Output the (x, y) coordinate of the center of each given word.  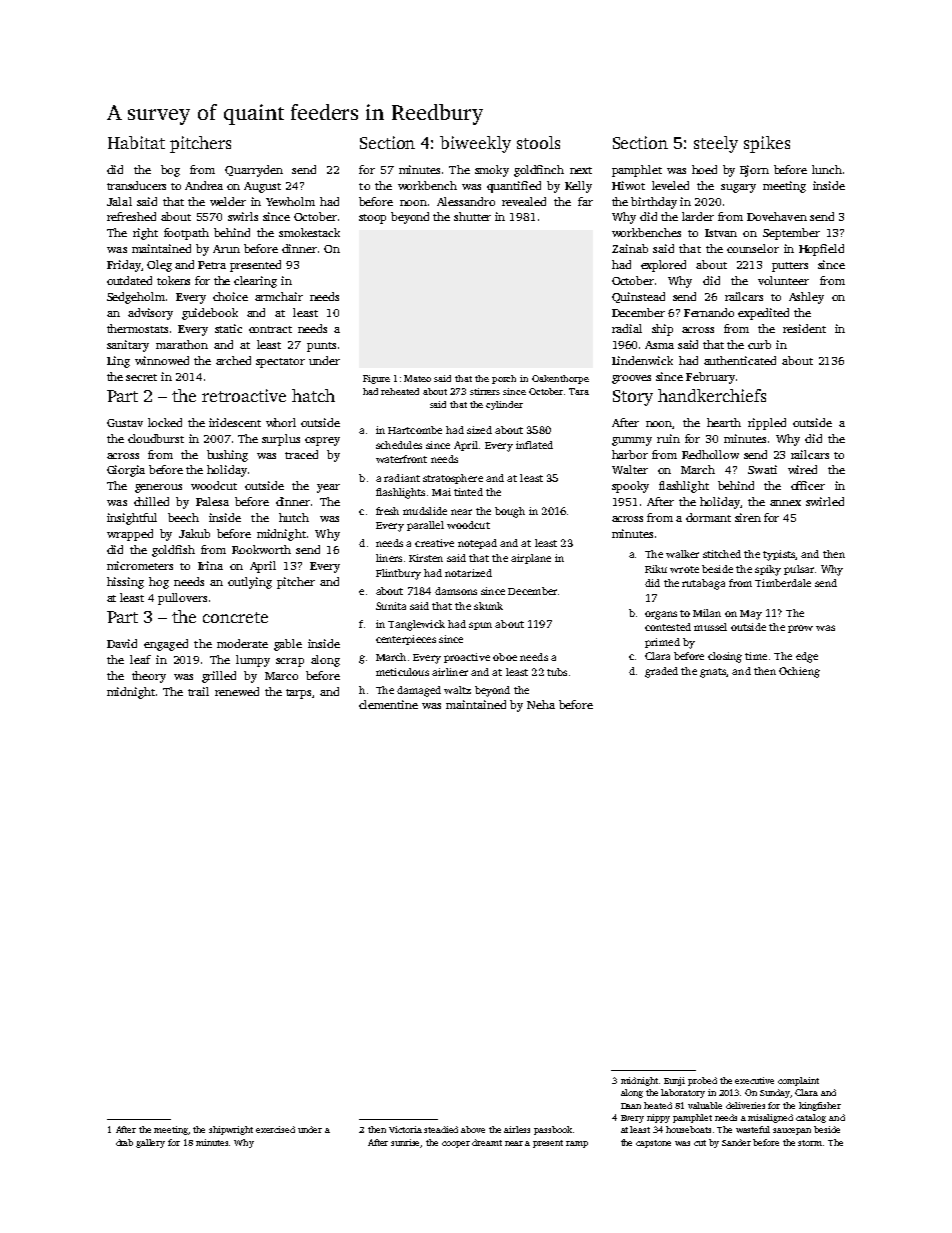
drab (124, 1142)
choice (230, 296)
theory (149, 677)
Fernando (709, 312)
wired (802, 469)
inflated (534, 445)
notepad (477, 544)
